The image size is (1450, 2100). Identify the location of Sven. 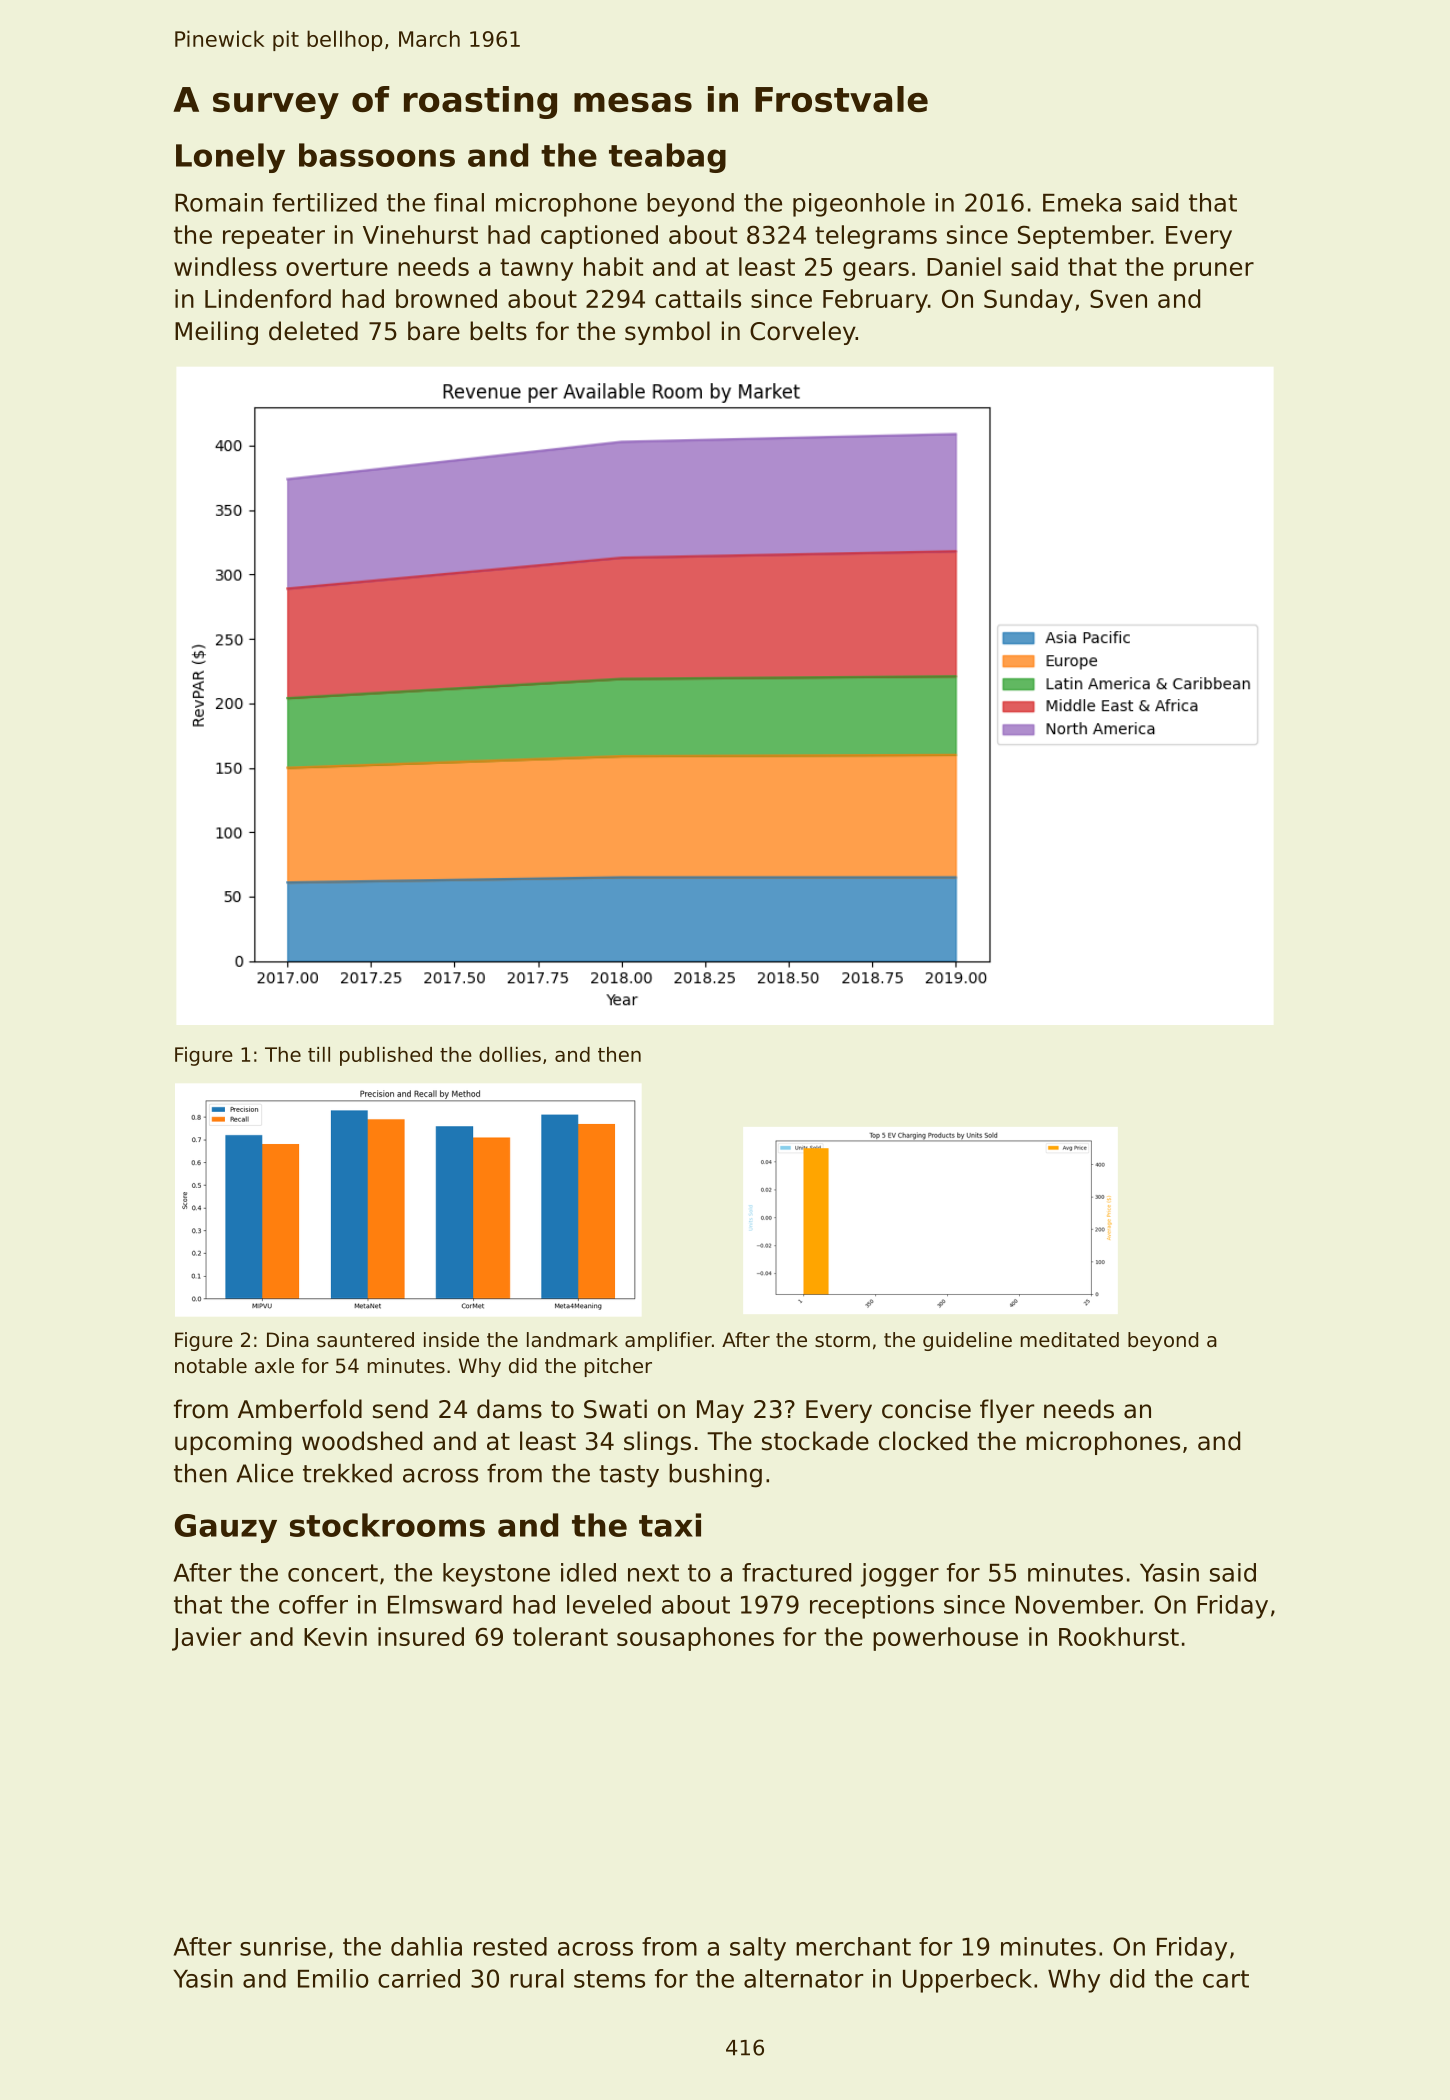
(1118, 298).
